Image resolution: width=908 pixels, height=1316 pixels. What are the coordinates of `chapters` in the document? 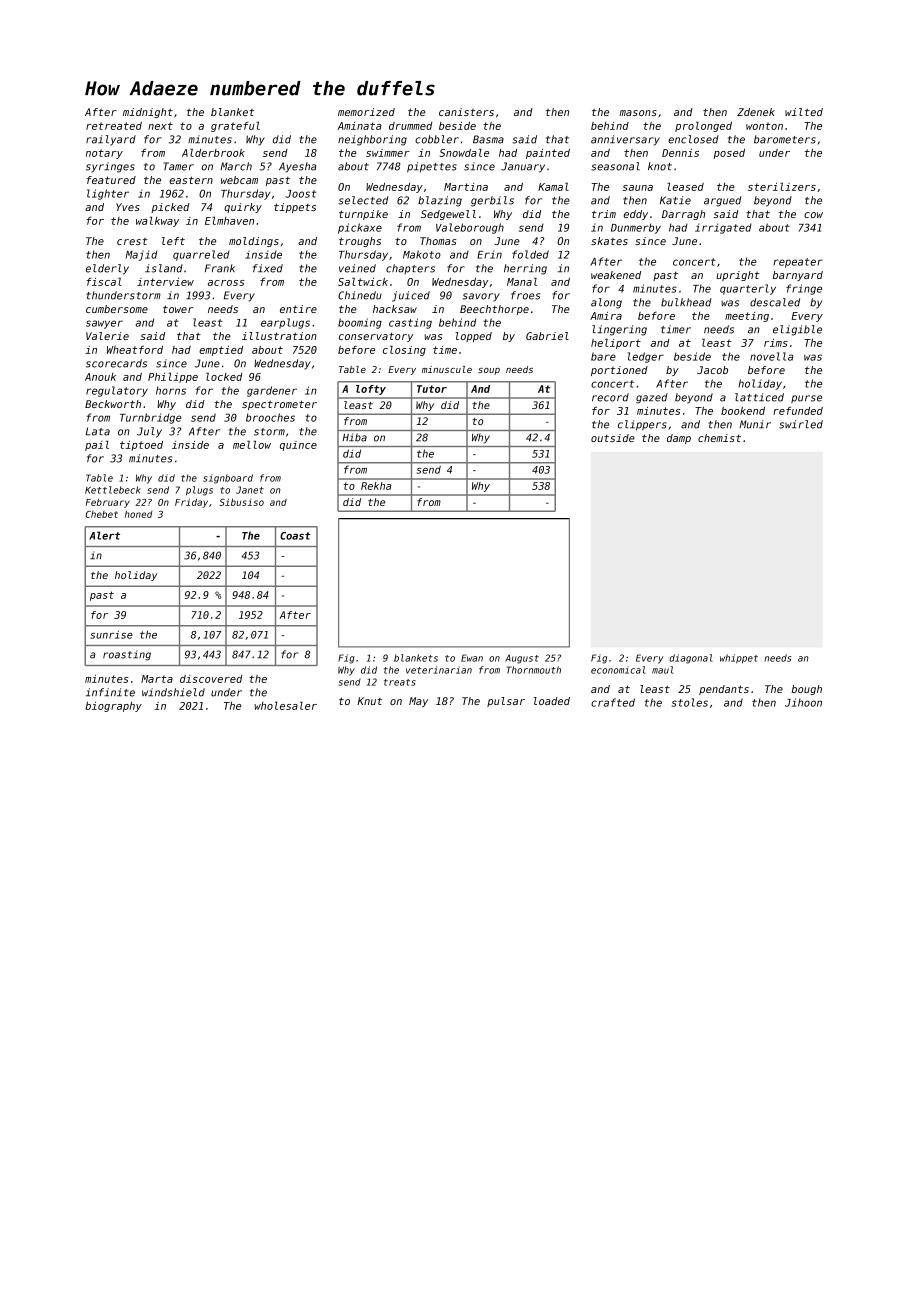 It's located at (410, 269).
